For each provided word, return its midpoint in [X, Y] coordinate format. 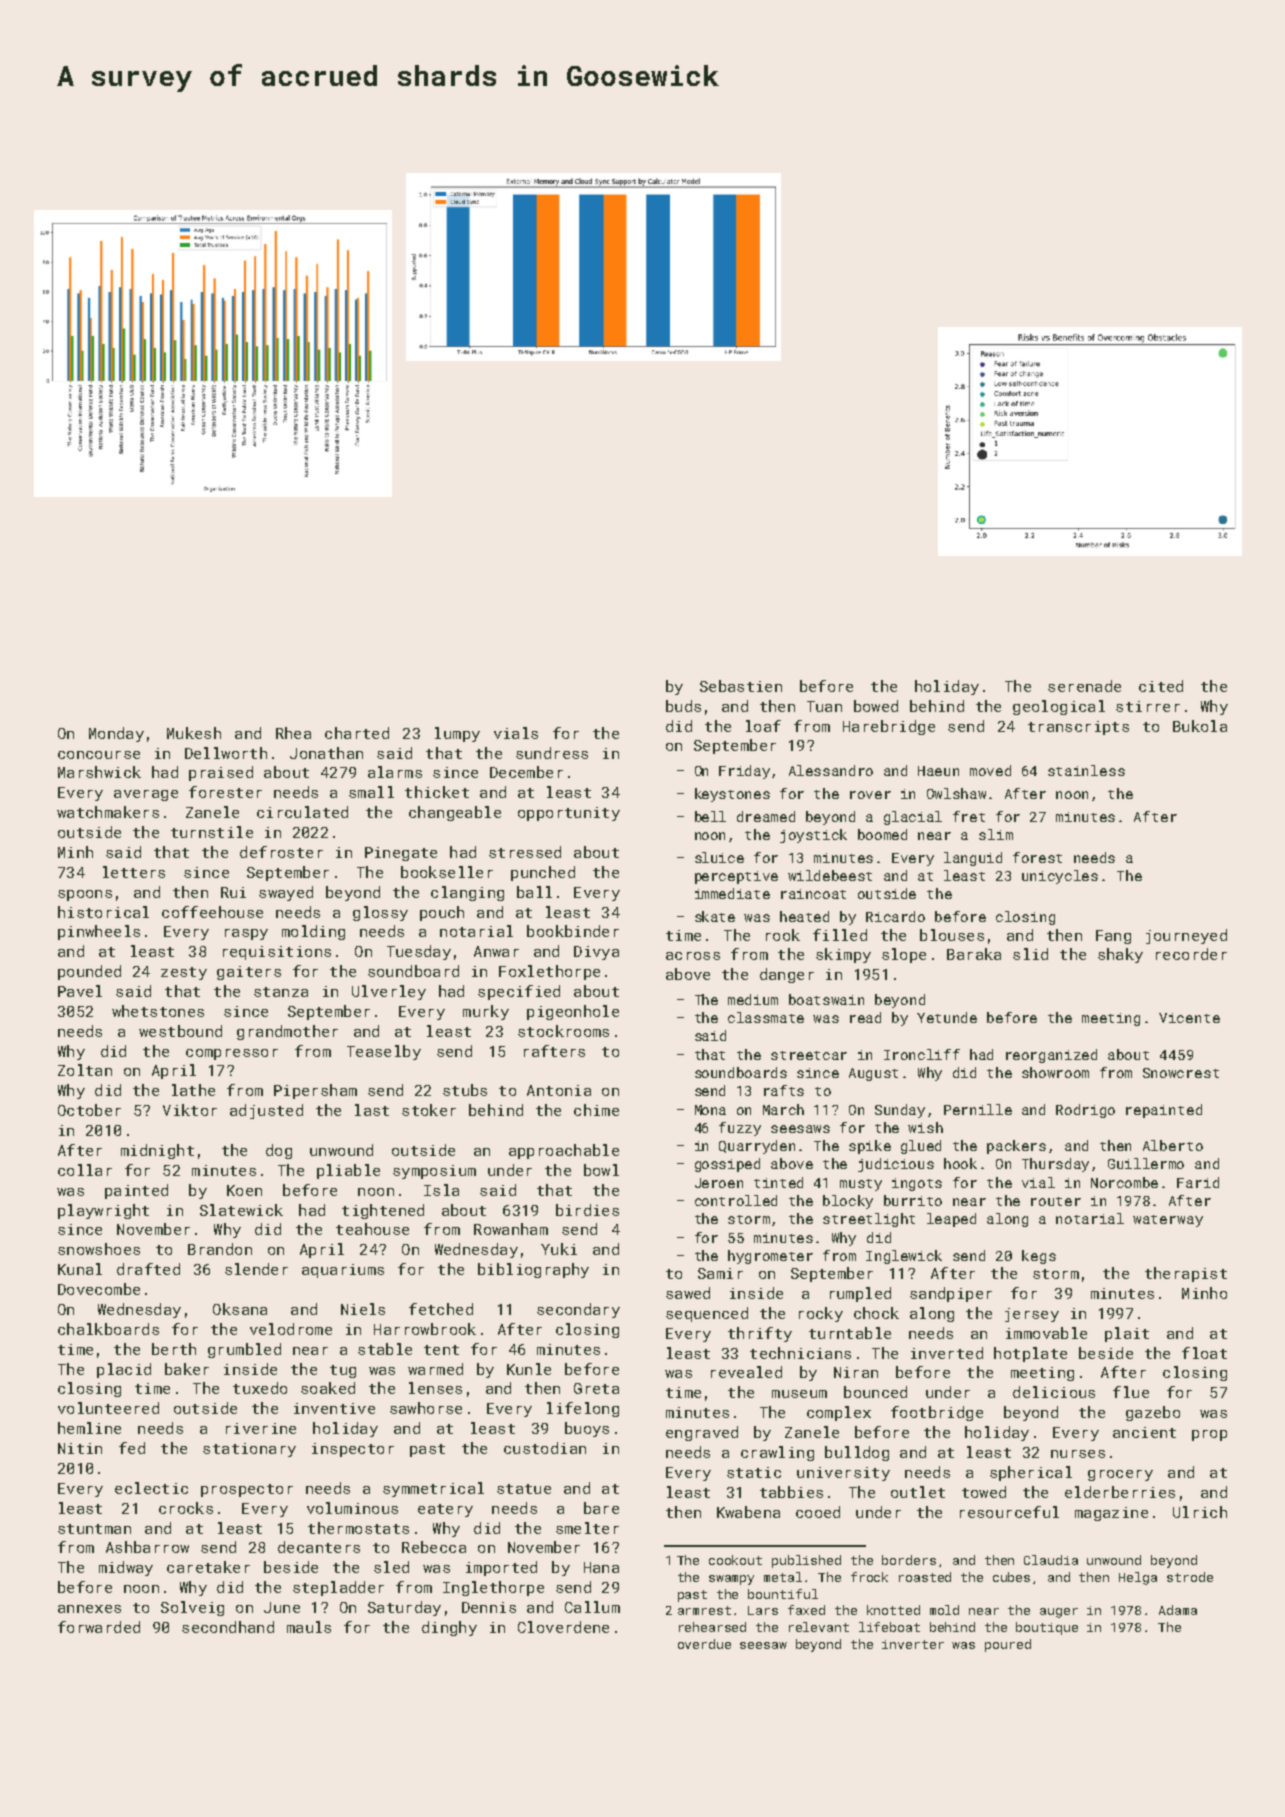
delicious [1054, 1392]
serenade [1084, 686]
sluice [719, 857]
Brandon [220, 1249]
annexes [89, 1609]
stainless [1086, 770]
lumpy [457, 734]
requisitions [277, 953]
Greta [596, 1388]
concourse [99, 755]
